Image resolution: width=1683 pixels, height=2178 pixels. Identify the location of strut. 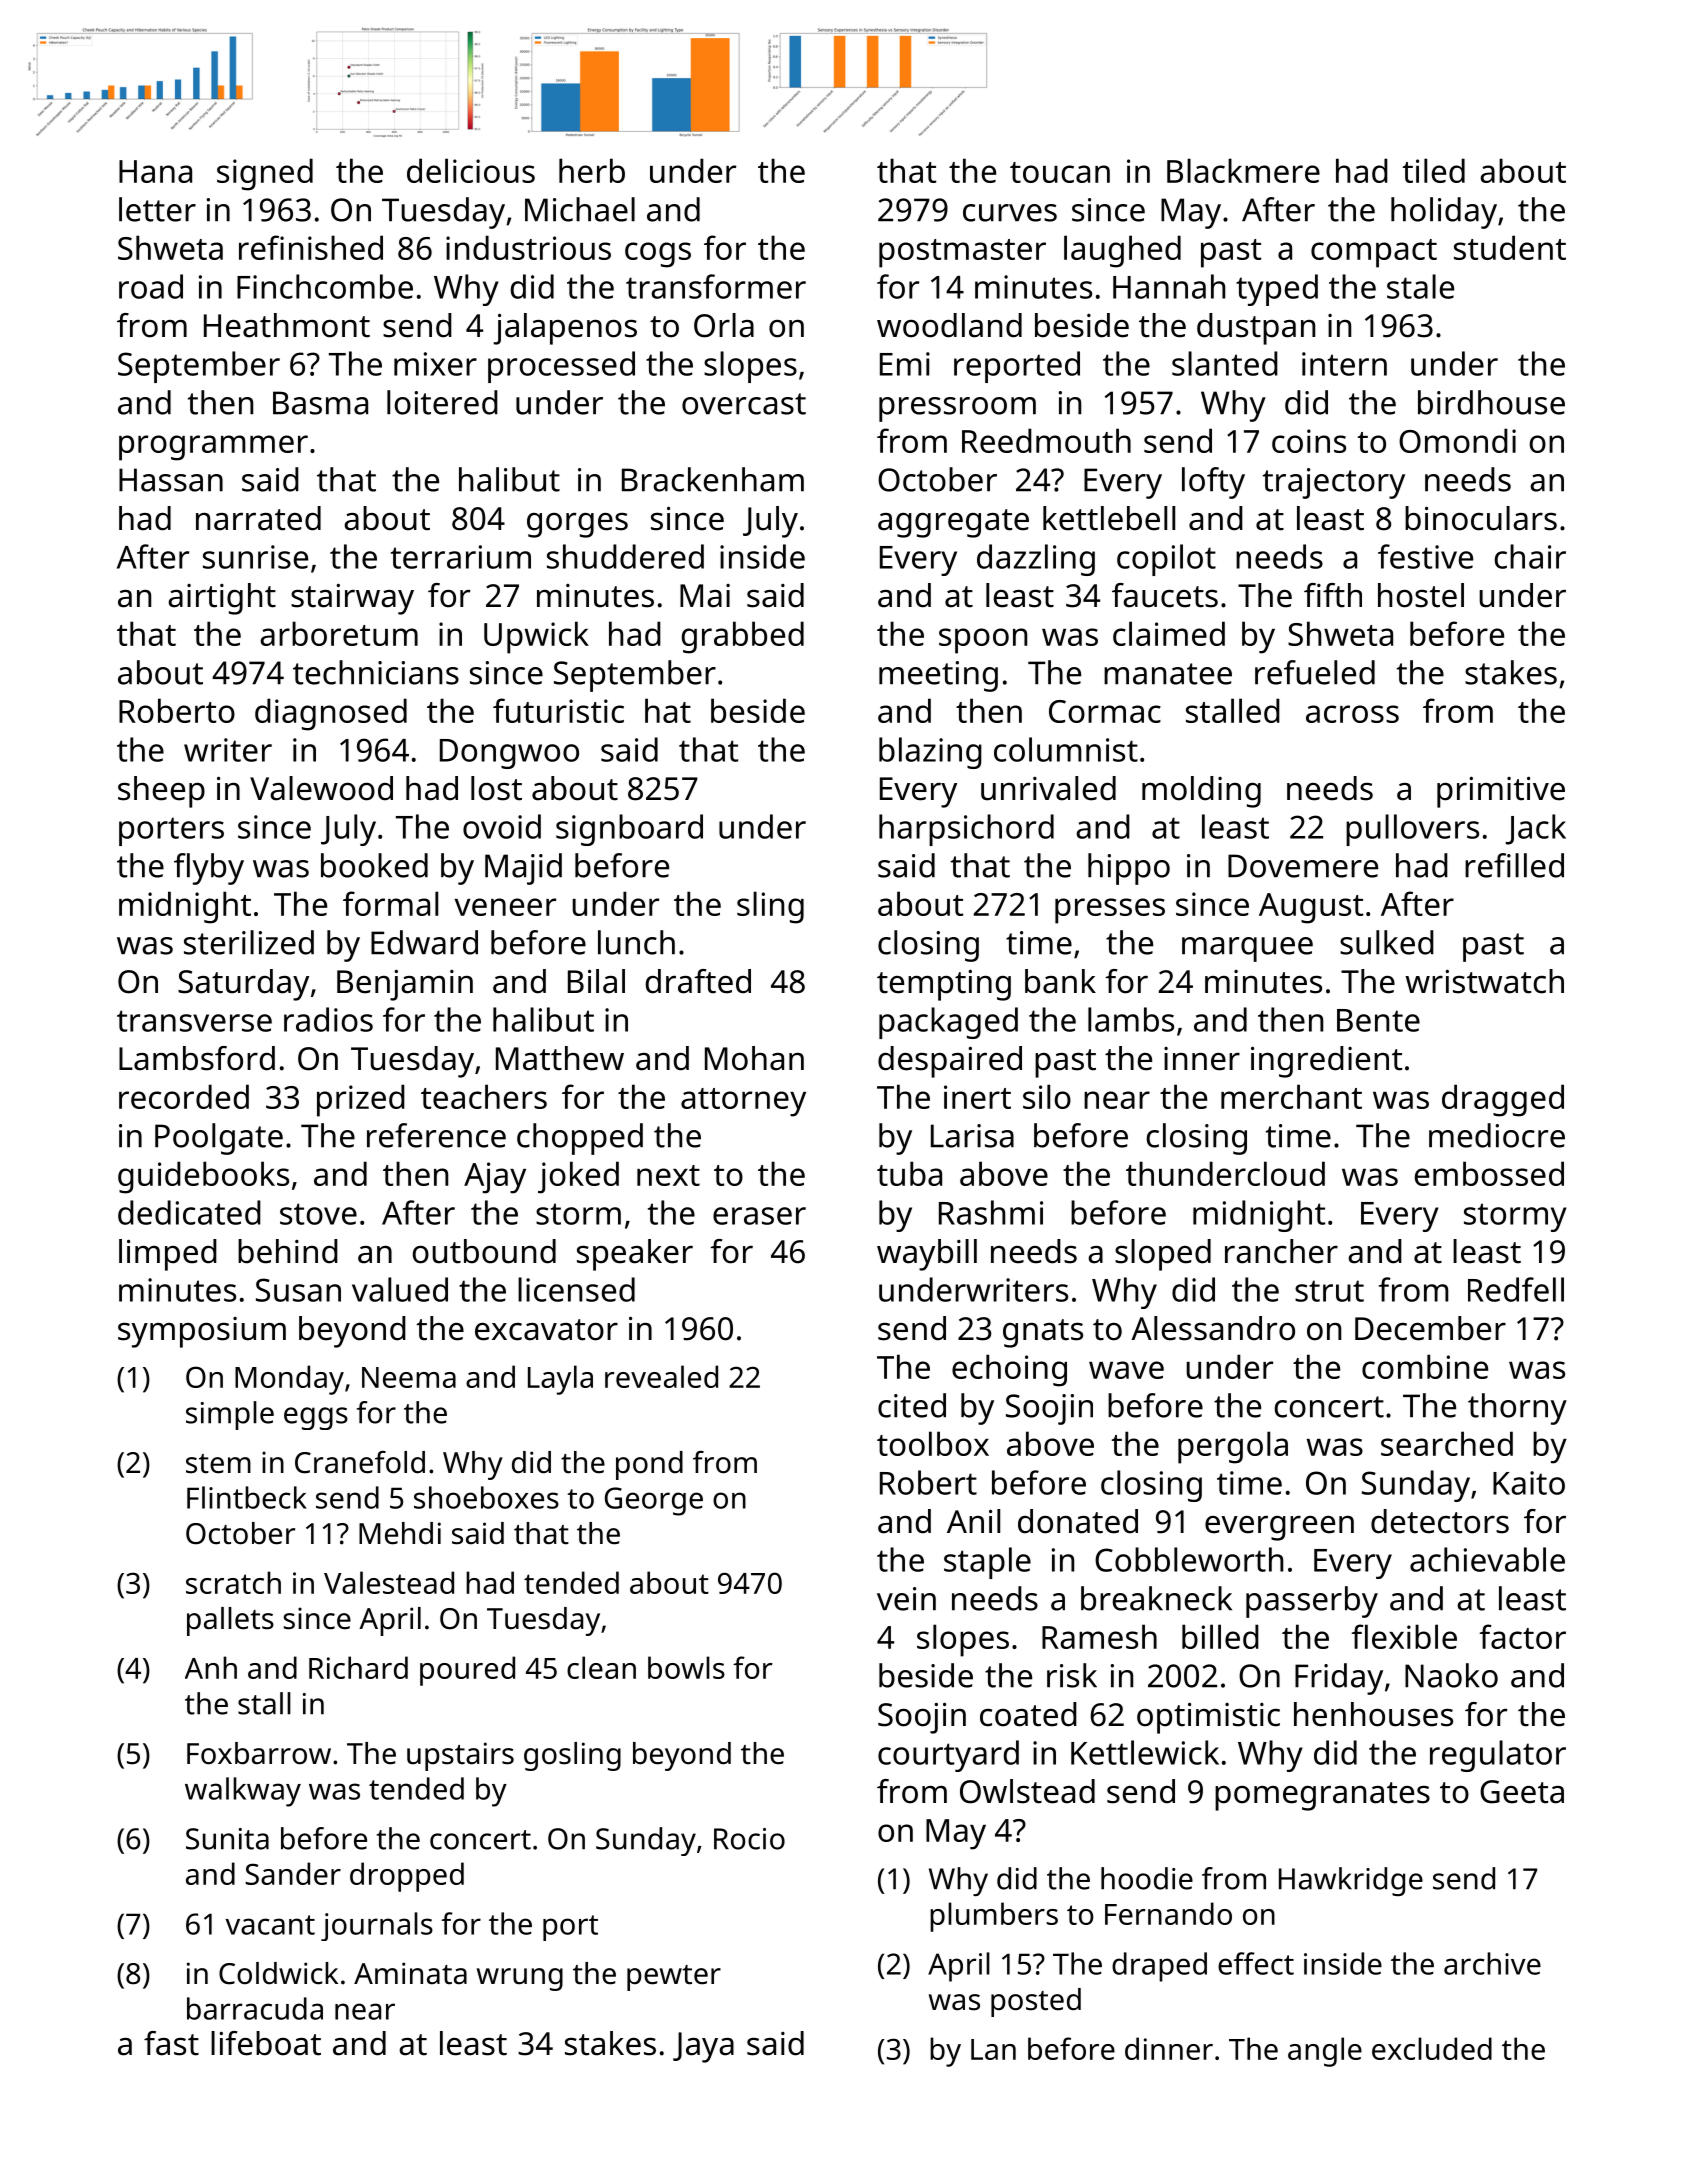
(1329, 1291).
